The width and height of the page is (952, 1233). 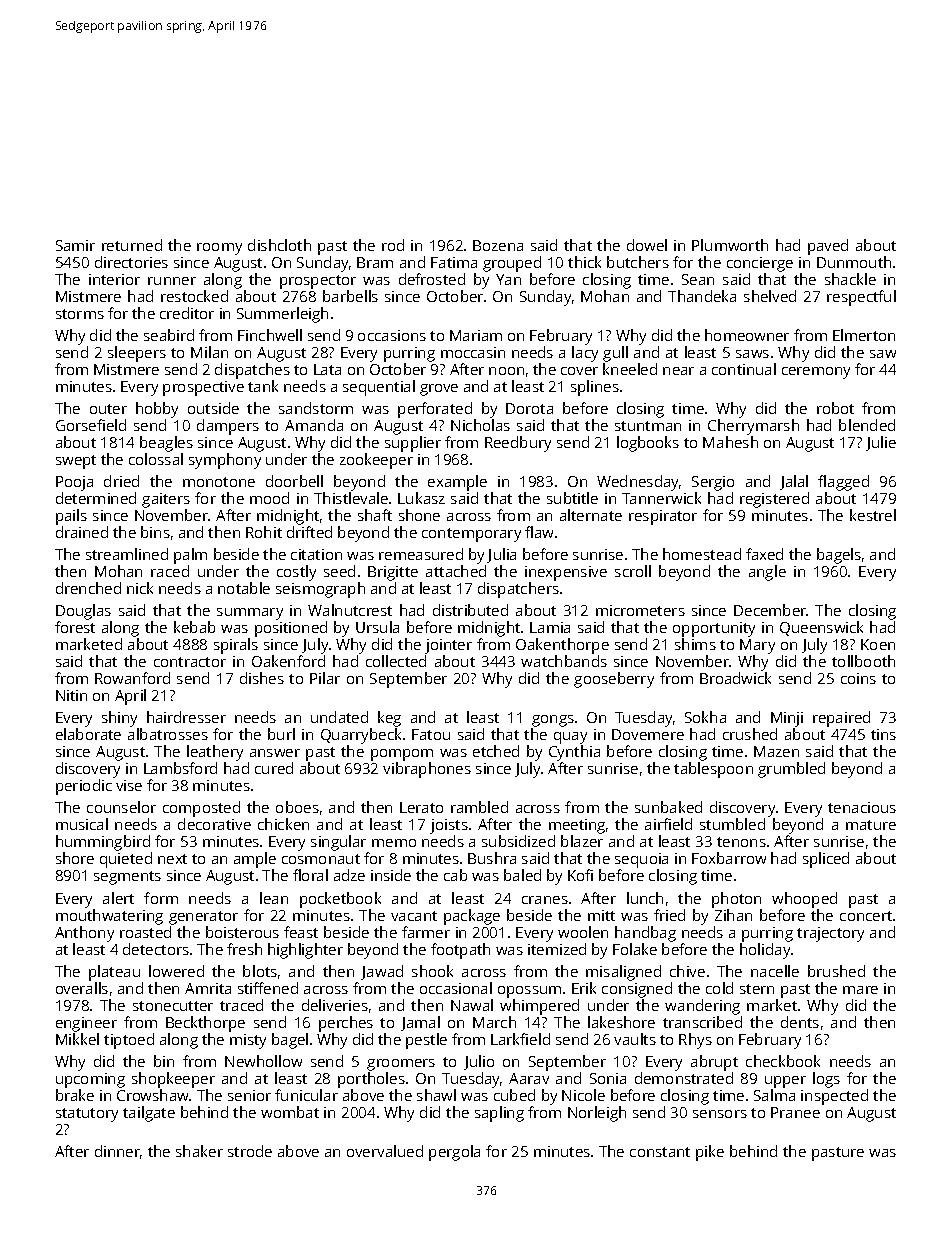 What do you see at coordinates (282, 315) in the page?
I see `Summerleigh` at bounding box center [282, 315].
